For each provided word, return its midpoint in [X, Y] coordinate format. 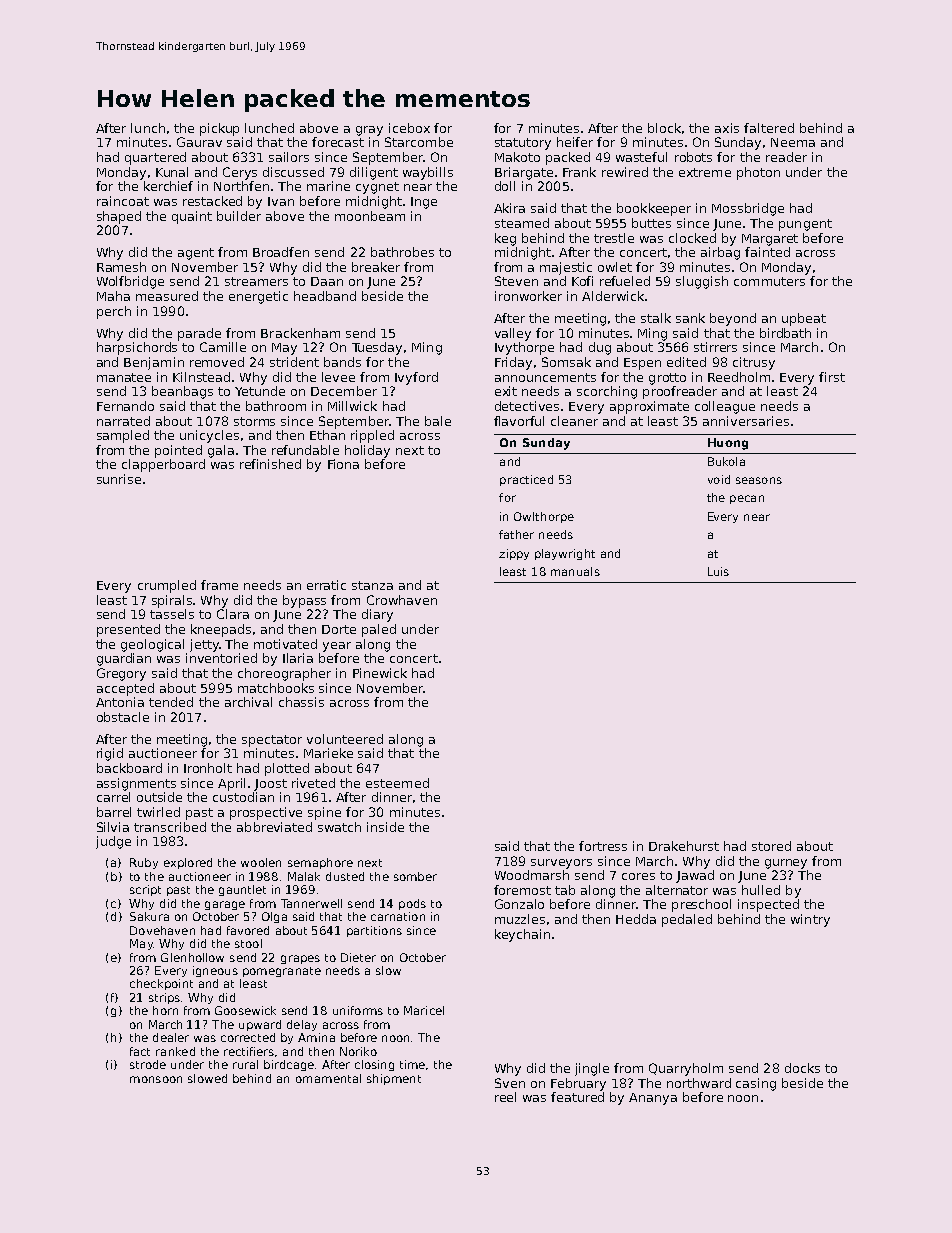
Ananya [653, 1099]
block [665, 128]
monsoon [156, 1079]
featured [577, 1097]
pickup [219, 129]
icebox [409, 128]
